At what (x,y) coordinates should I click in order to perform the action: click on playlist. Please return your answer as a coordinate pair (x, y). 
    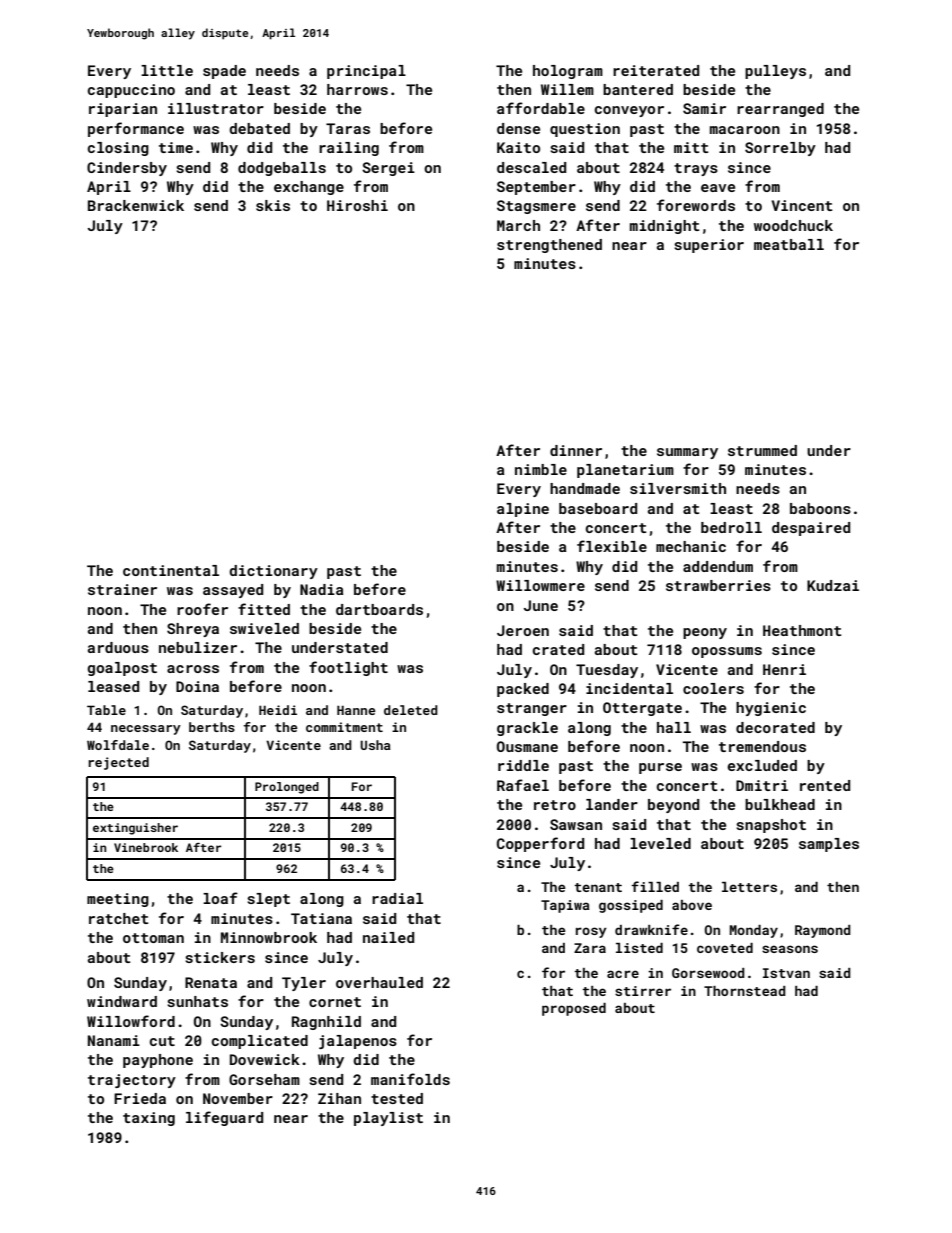
    Looking at the image, I should click on (388, 1119).
